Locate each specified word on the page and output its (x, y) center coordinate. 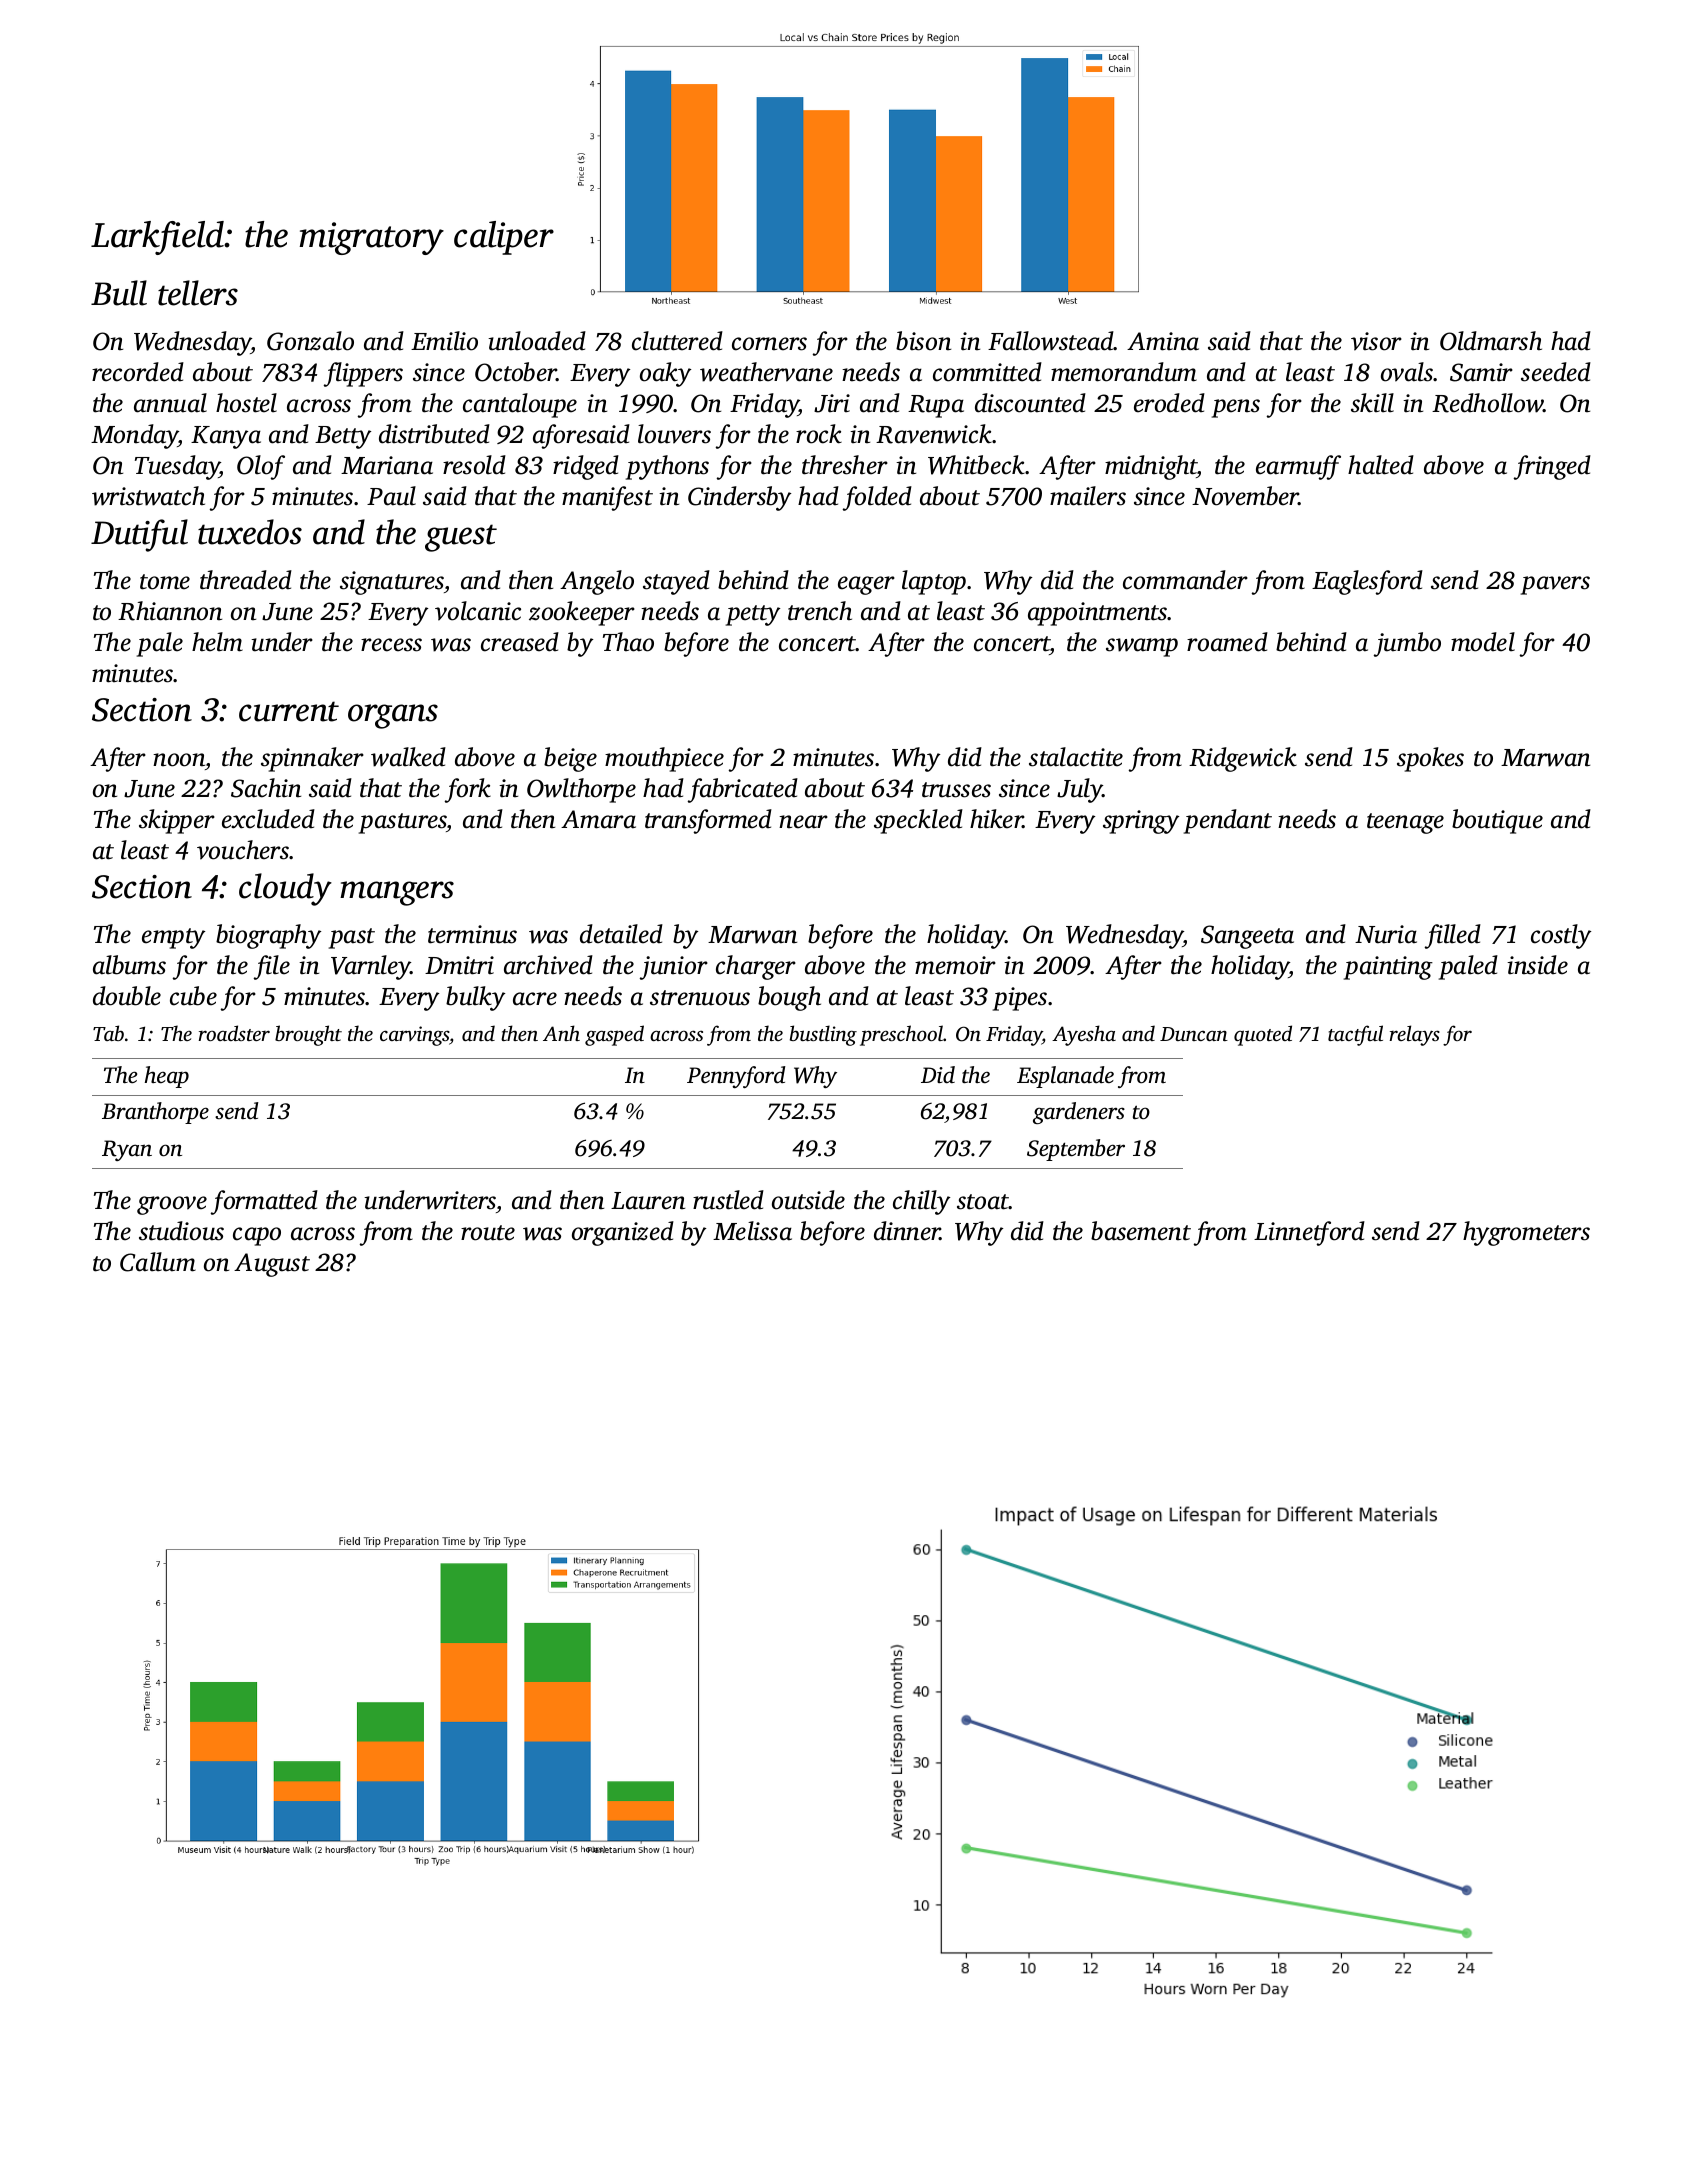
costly (1561, 936)
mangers (397, 893)
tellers (198, 293)
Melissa (752, 1231)
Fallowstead (1051, 341)
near (803, 822)
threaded (246, 580)
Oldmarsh (1491, 341)
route (488, 1233)
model (1483, 642)
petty (753, 615)
